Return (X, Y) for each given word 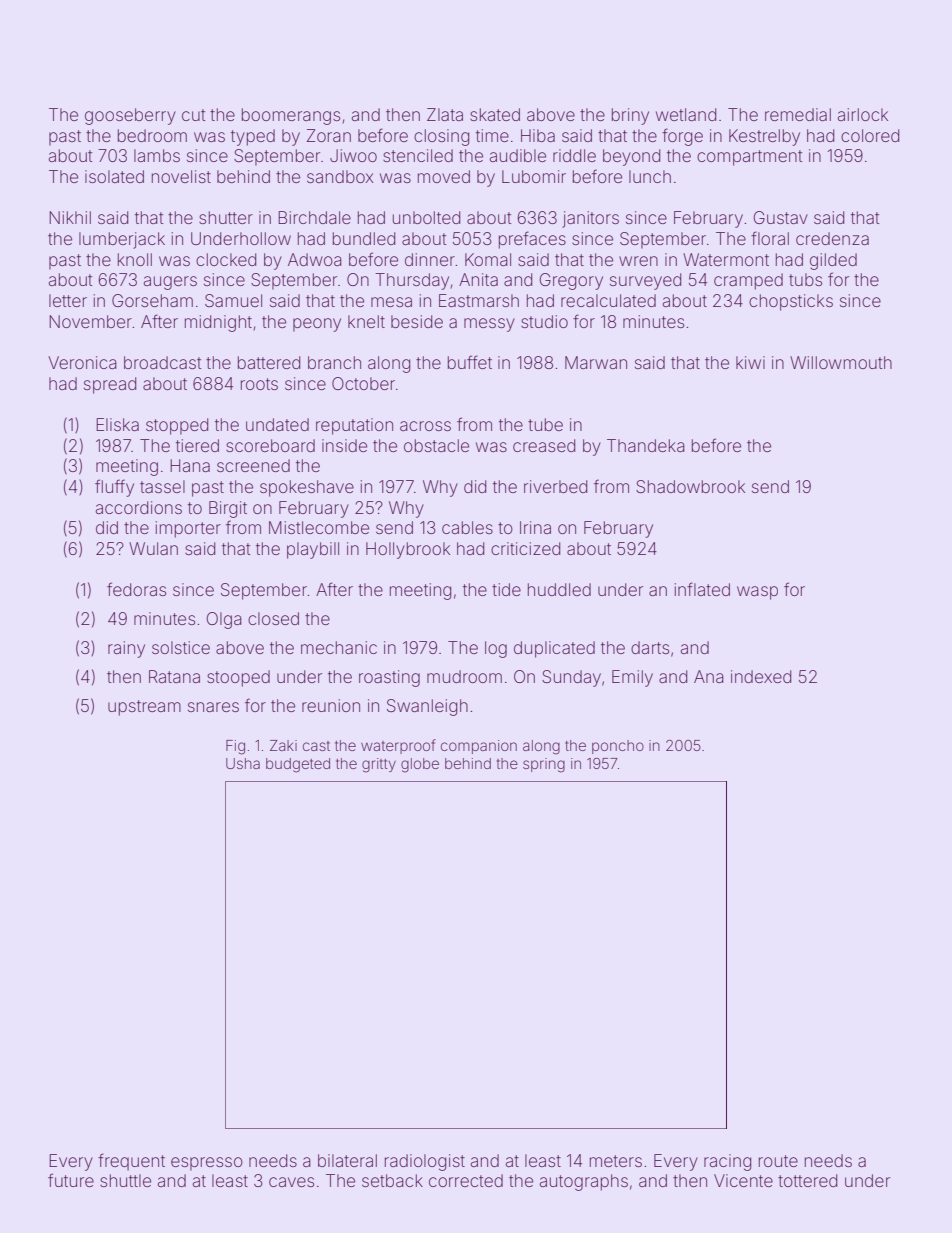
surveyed (645, 281)
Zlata (445, 114)
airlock (863, 114)
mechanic (339, 647)
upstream (144, 708)
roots (259, 384)
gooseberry (130, 116)
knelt (366, 321)
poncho (618, 747)
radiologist (425, 1162)
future (71, 1180)
